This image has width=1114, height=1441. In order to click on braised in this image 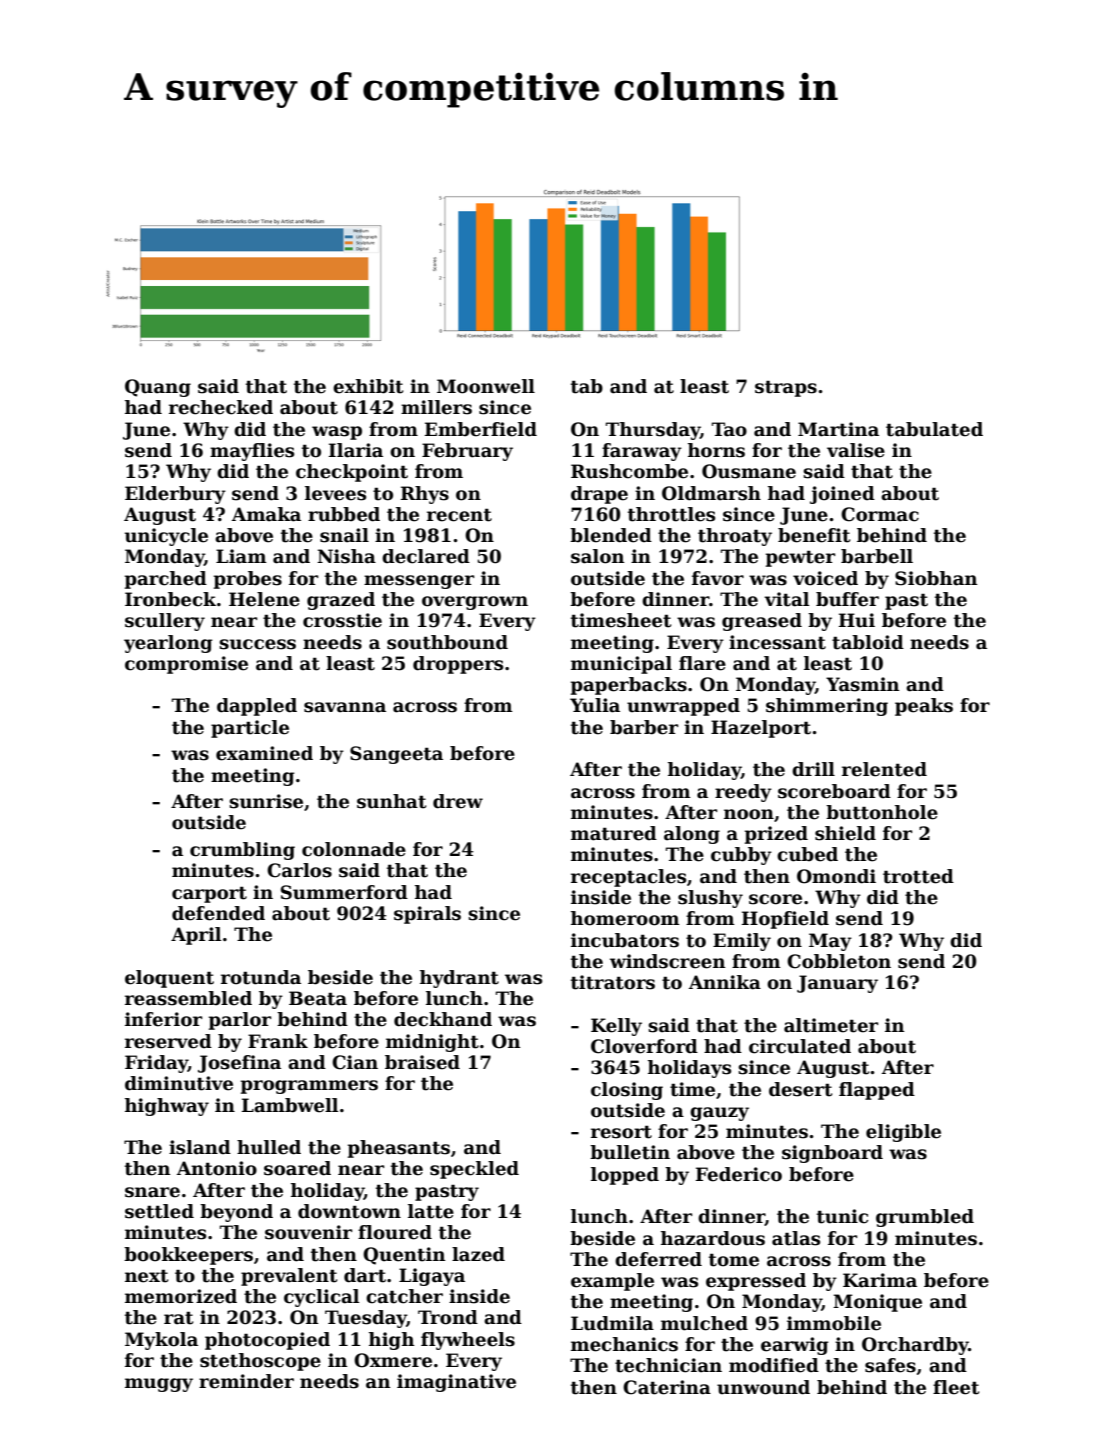, I will do `click(422, 1062)`.
